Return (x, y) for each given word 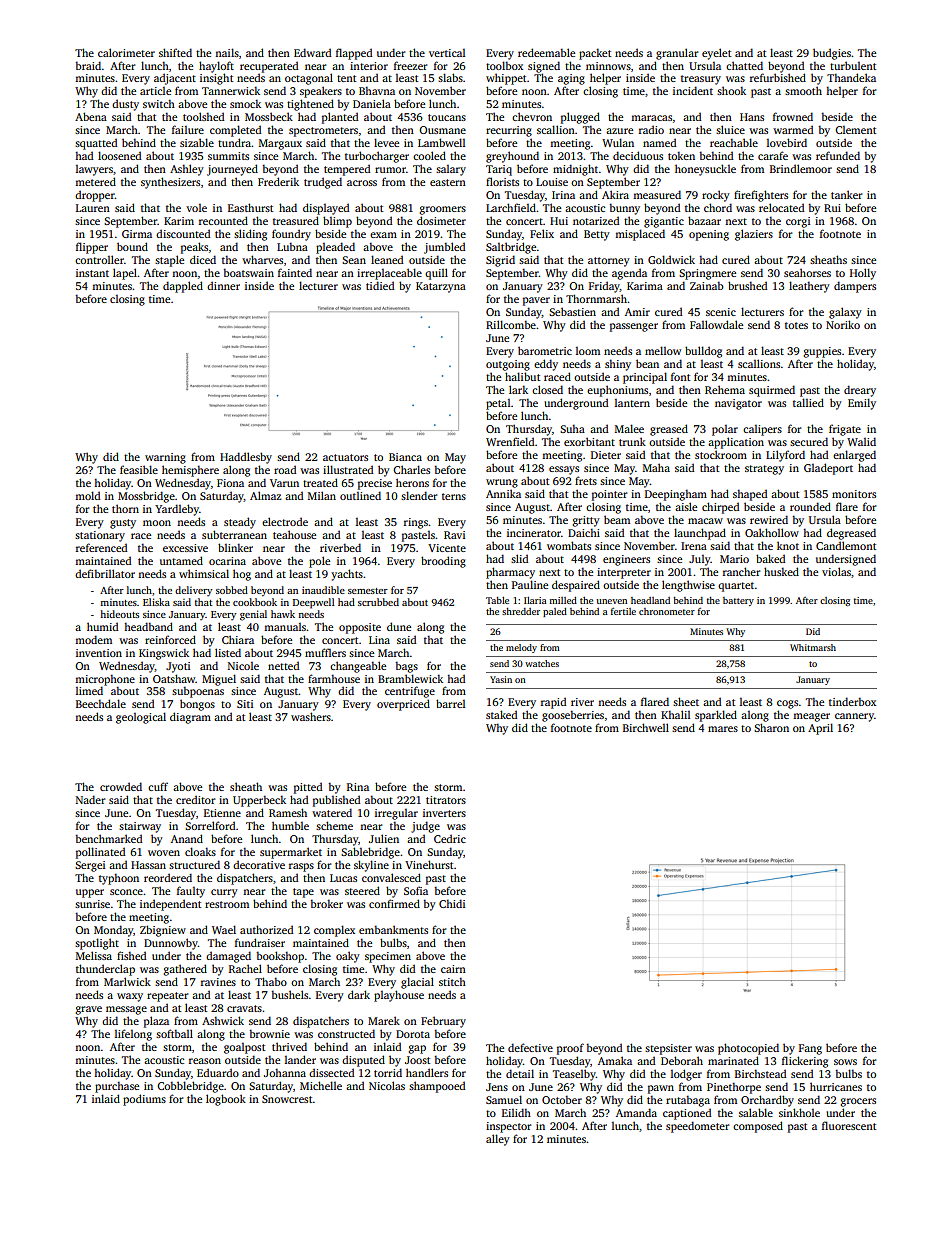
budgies (832, 54)
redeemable (546, 52)
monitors (854, 494)
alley (498, 1140)
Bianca (405, 457)
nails (227, 52)
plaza (156, 1022)
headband (148, 626)
